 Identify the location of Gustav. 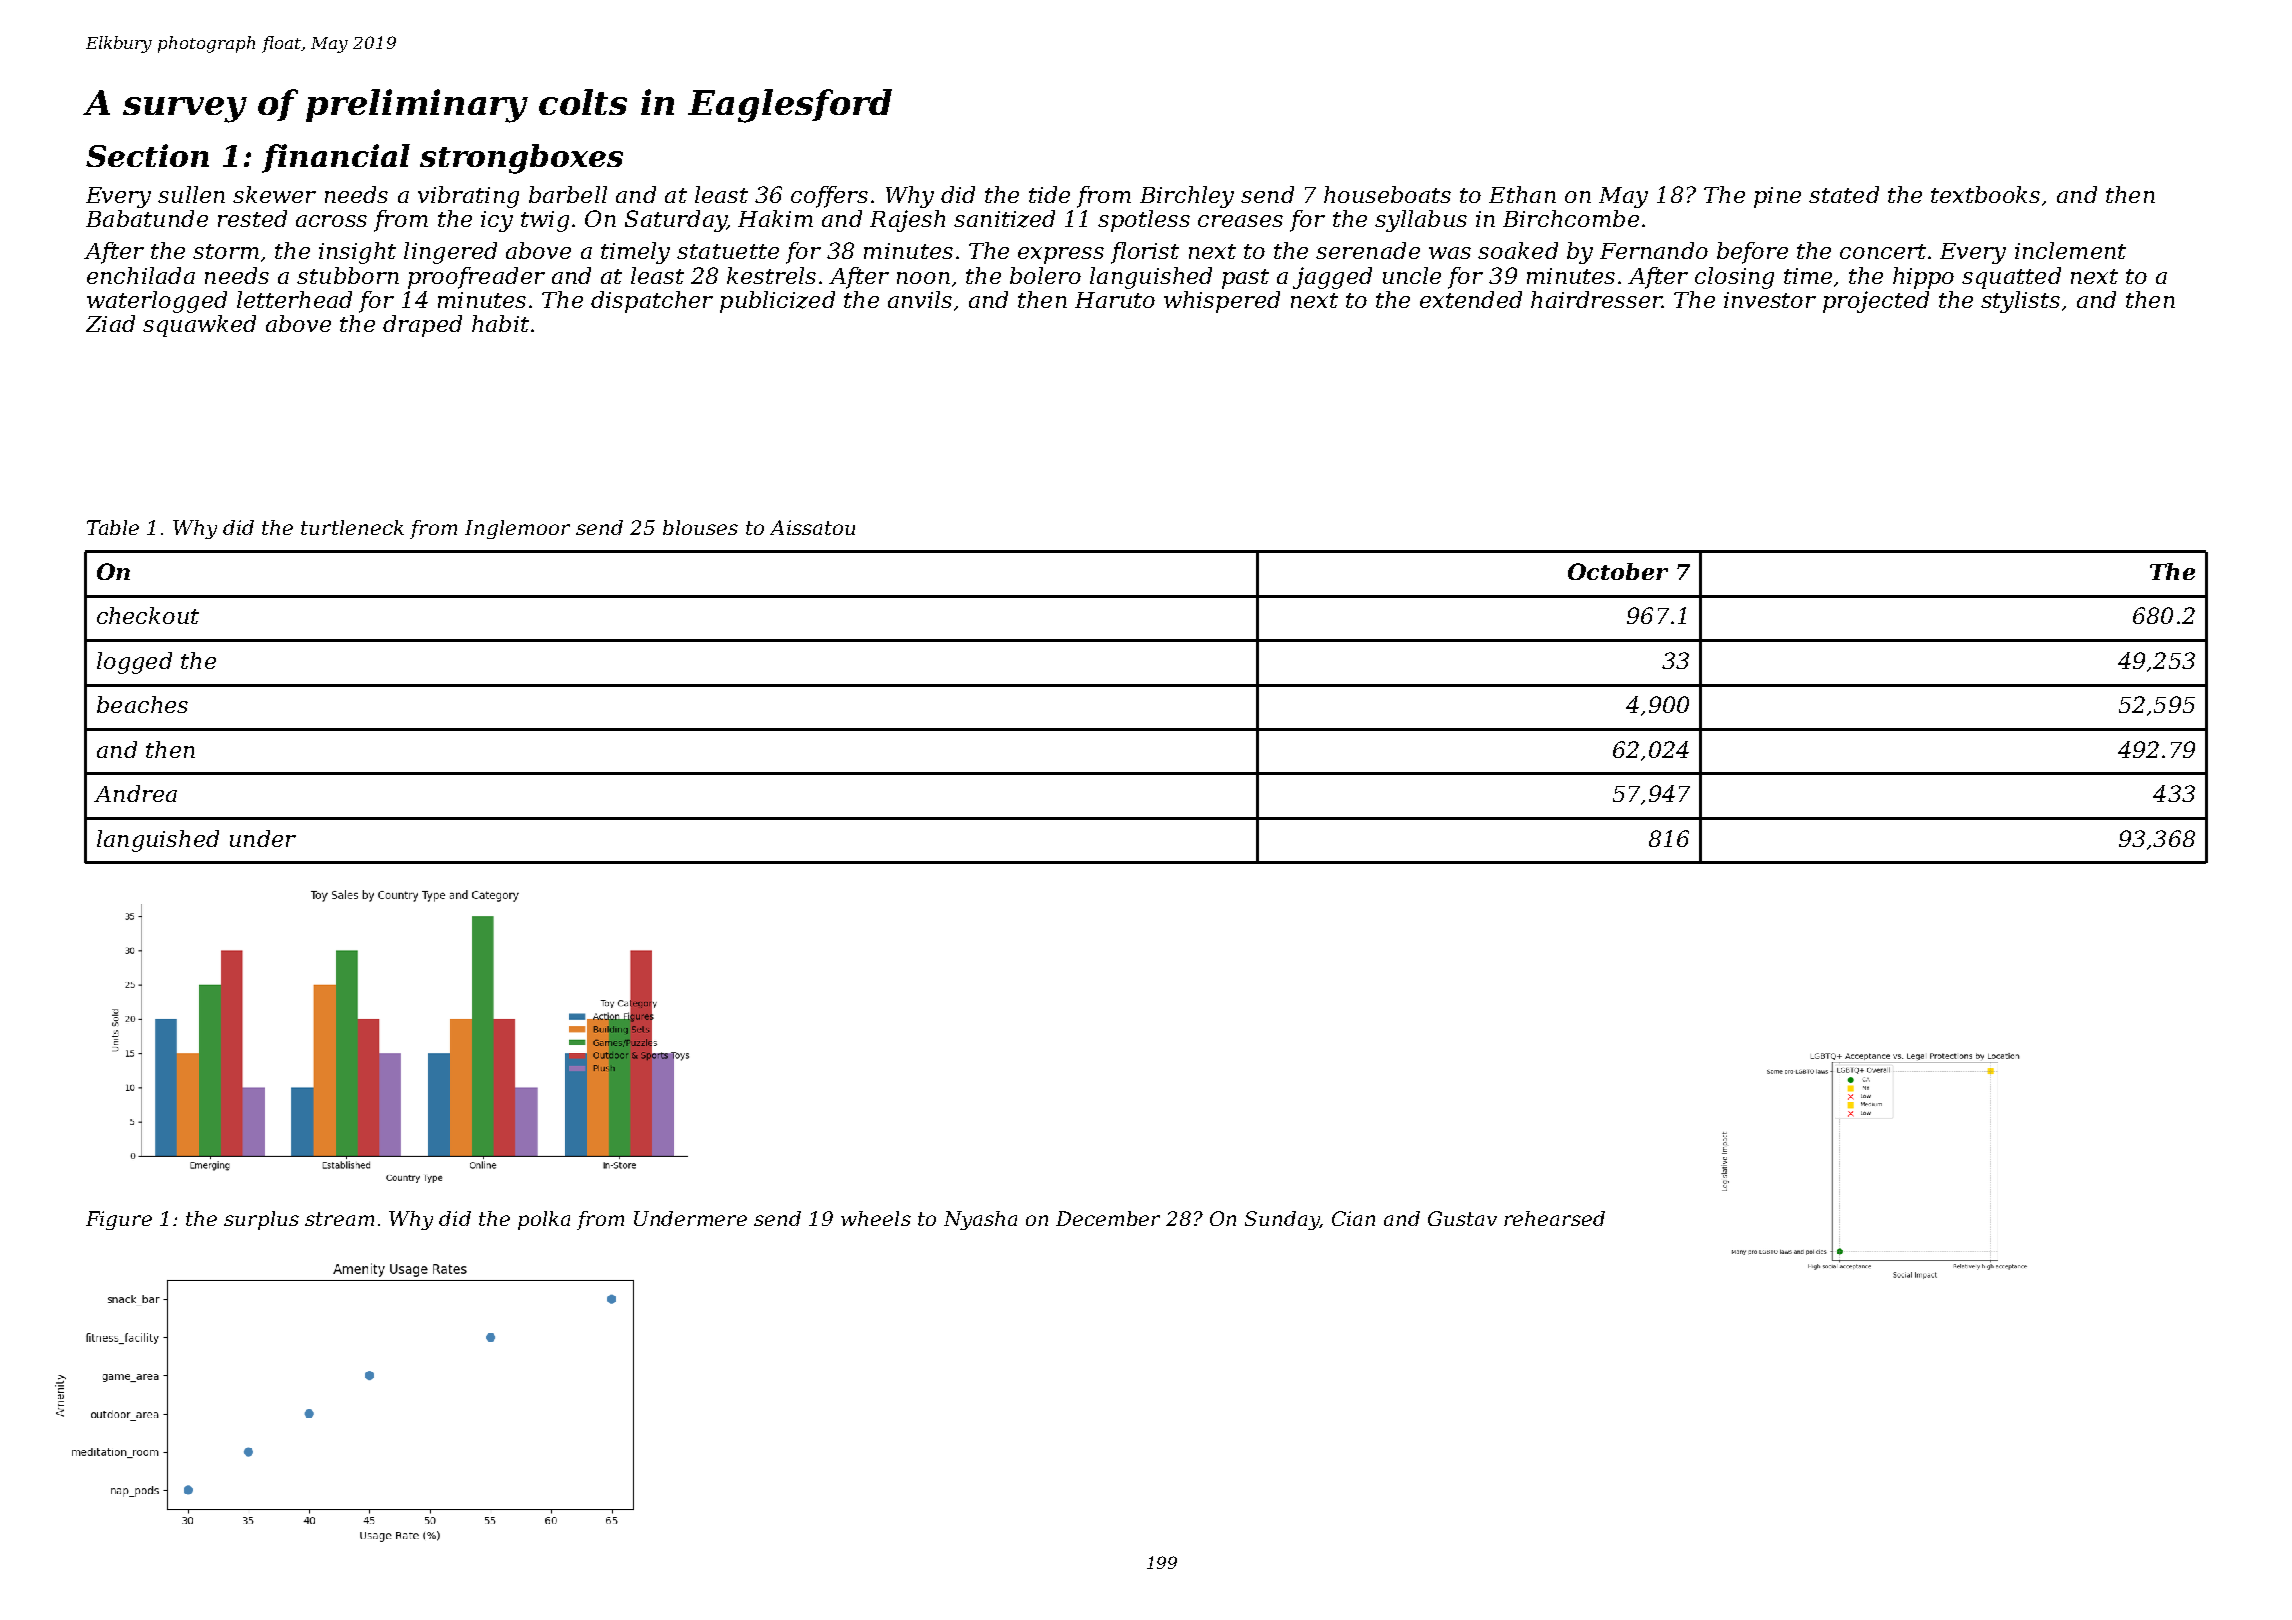
(1462, 1218).
